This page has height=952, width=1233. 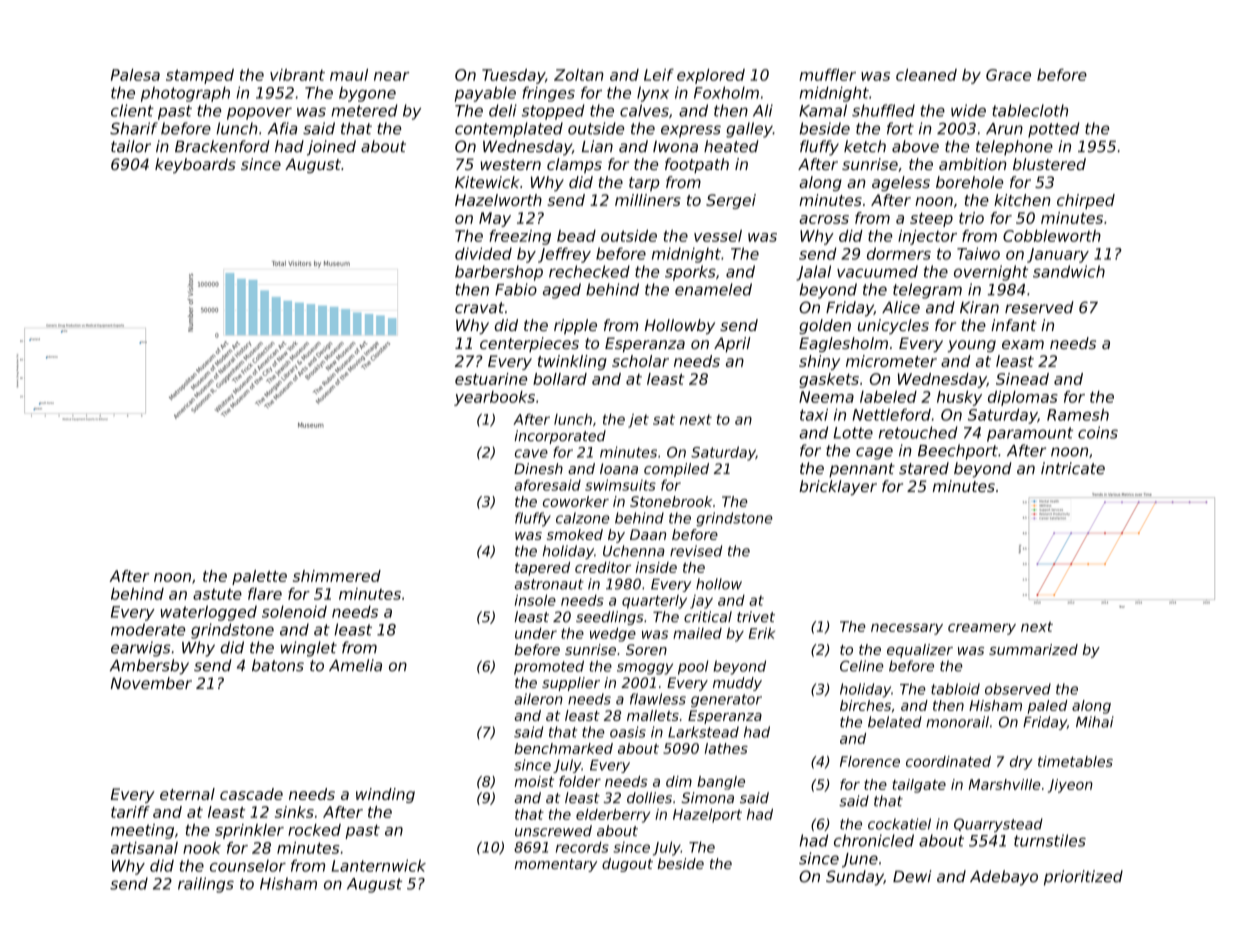 What do you see at coordinates (982, 629) in the page?
I see `creamery` at bounding box center [982, 629].
